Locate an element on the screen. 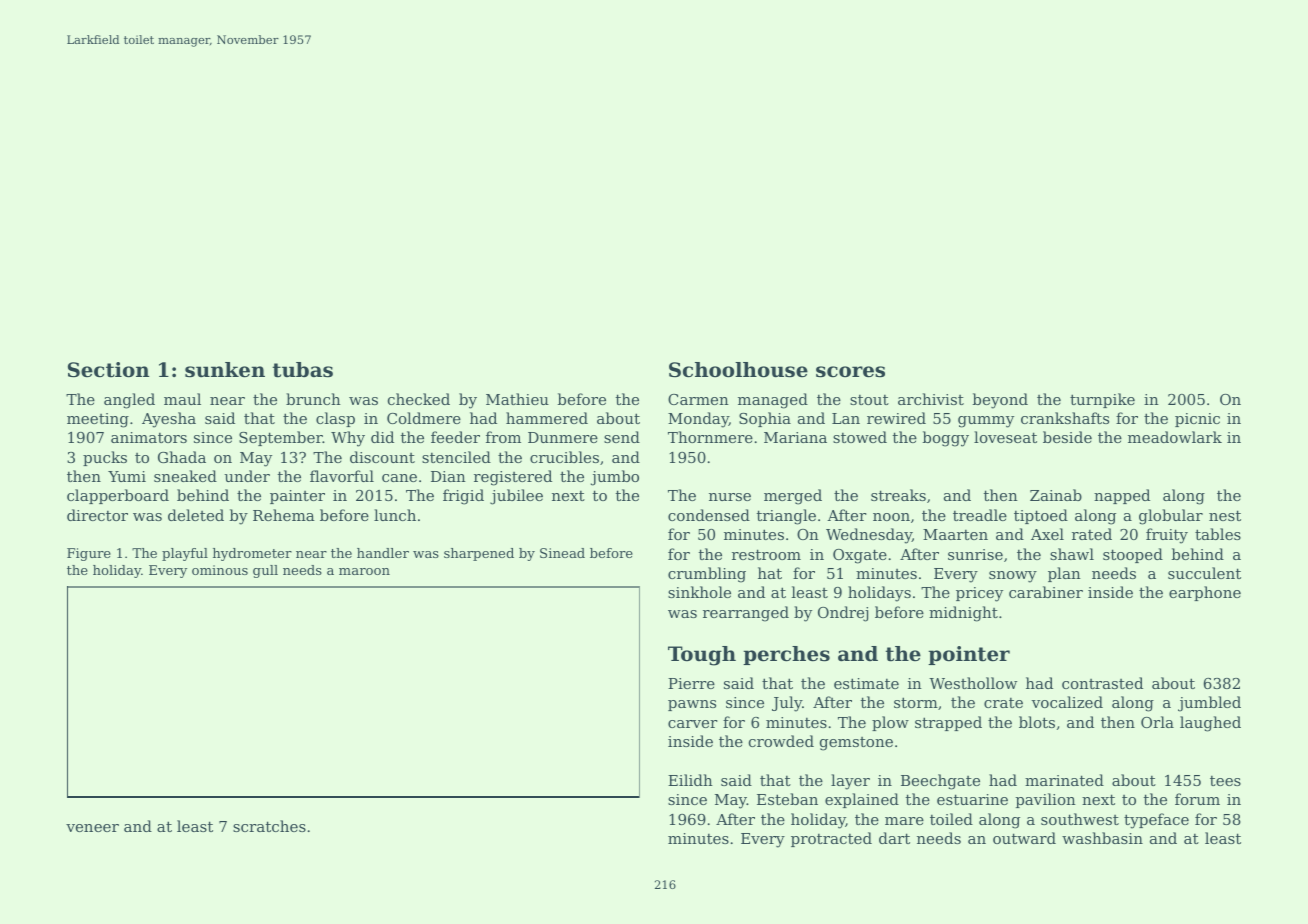 The width and height of the screenshot is (1308, 924). boggy is located at coordinates (946, 439).
